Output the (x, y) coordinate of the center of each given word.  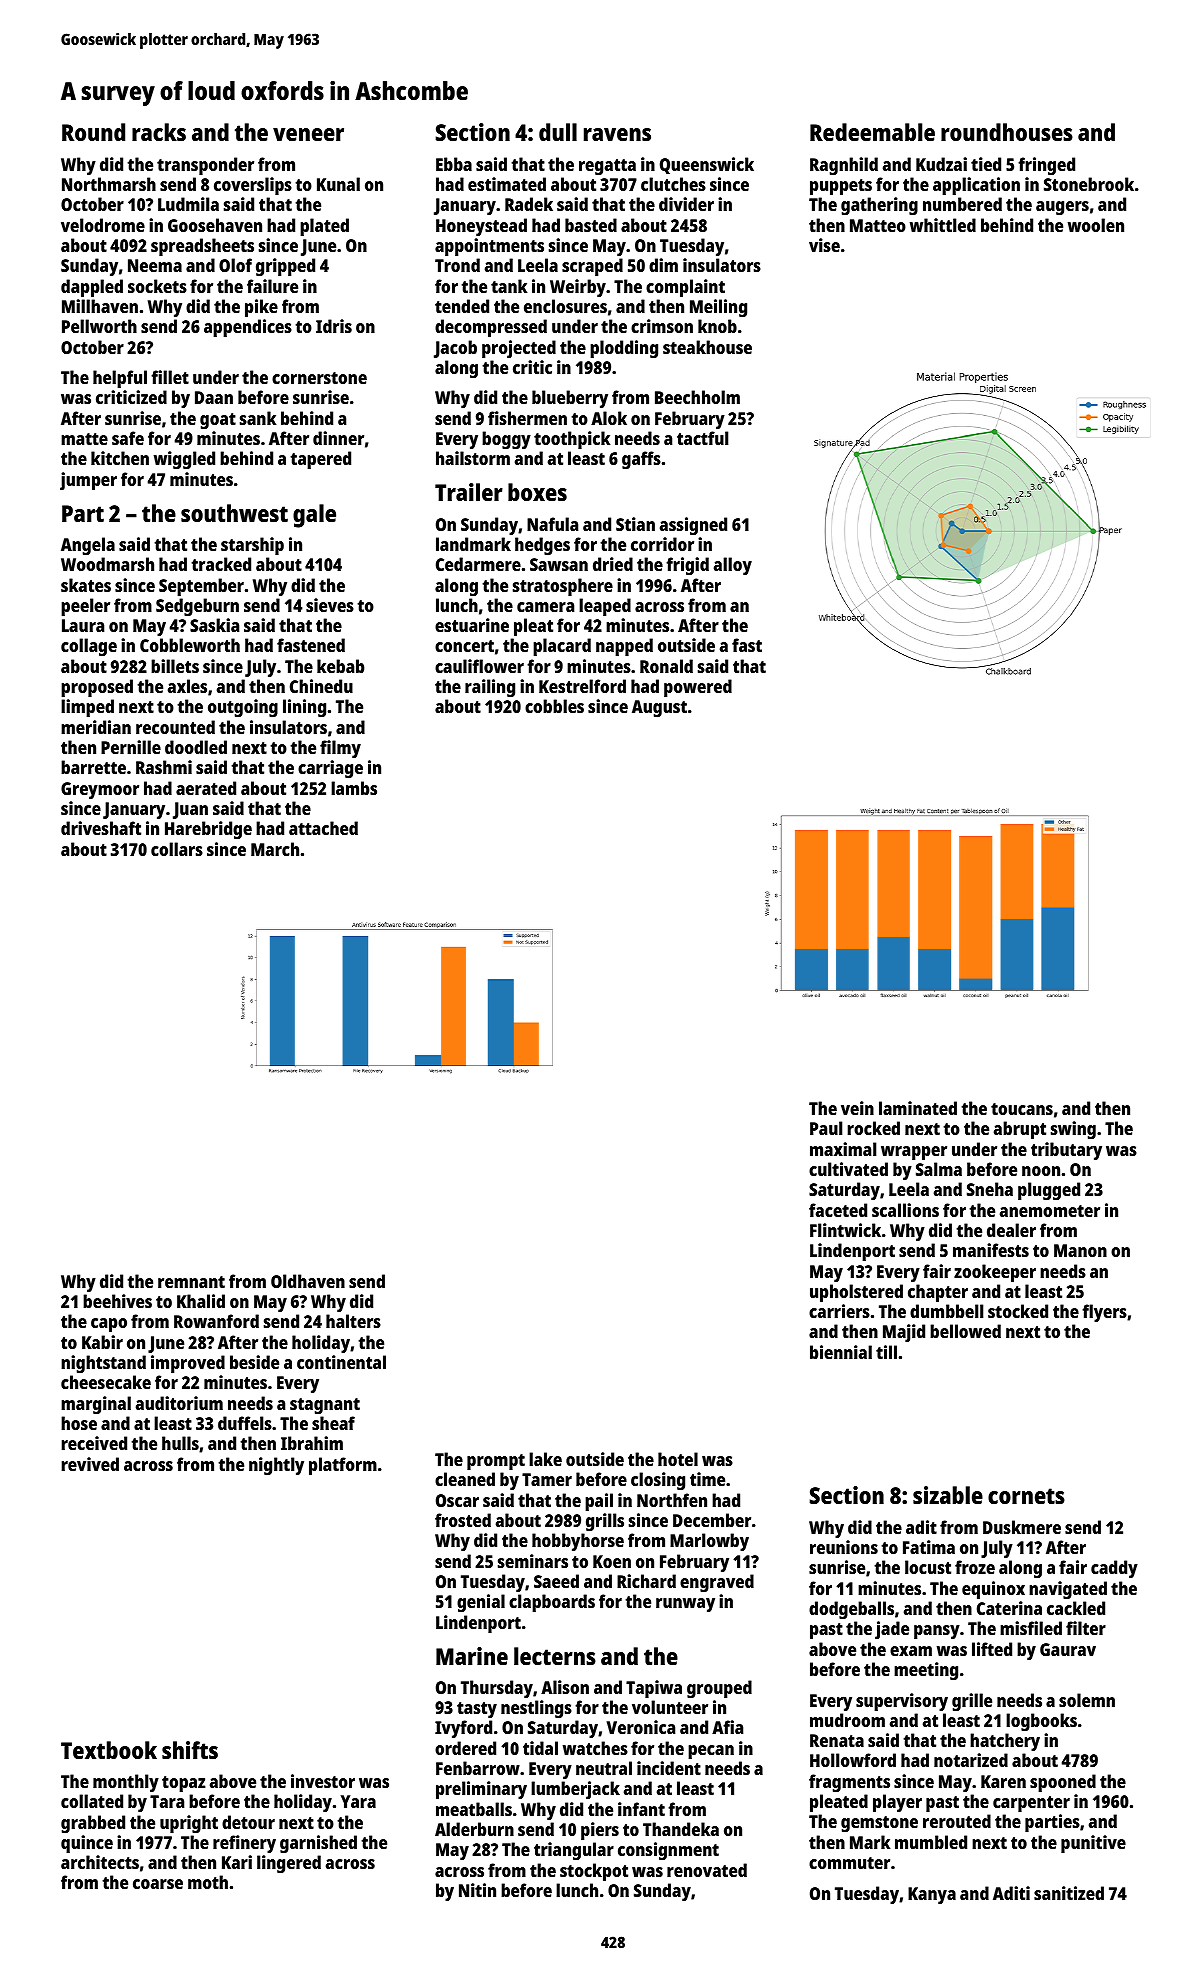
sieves (330, 605)
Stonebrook (1089, 184)
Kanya (932, 1895)
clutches (673, 184)
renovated (707, 1870)
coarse (158, 1884)
